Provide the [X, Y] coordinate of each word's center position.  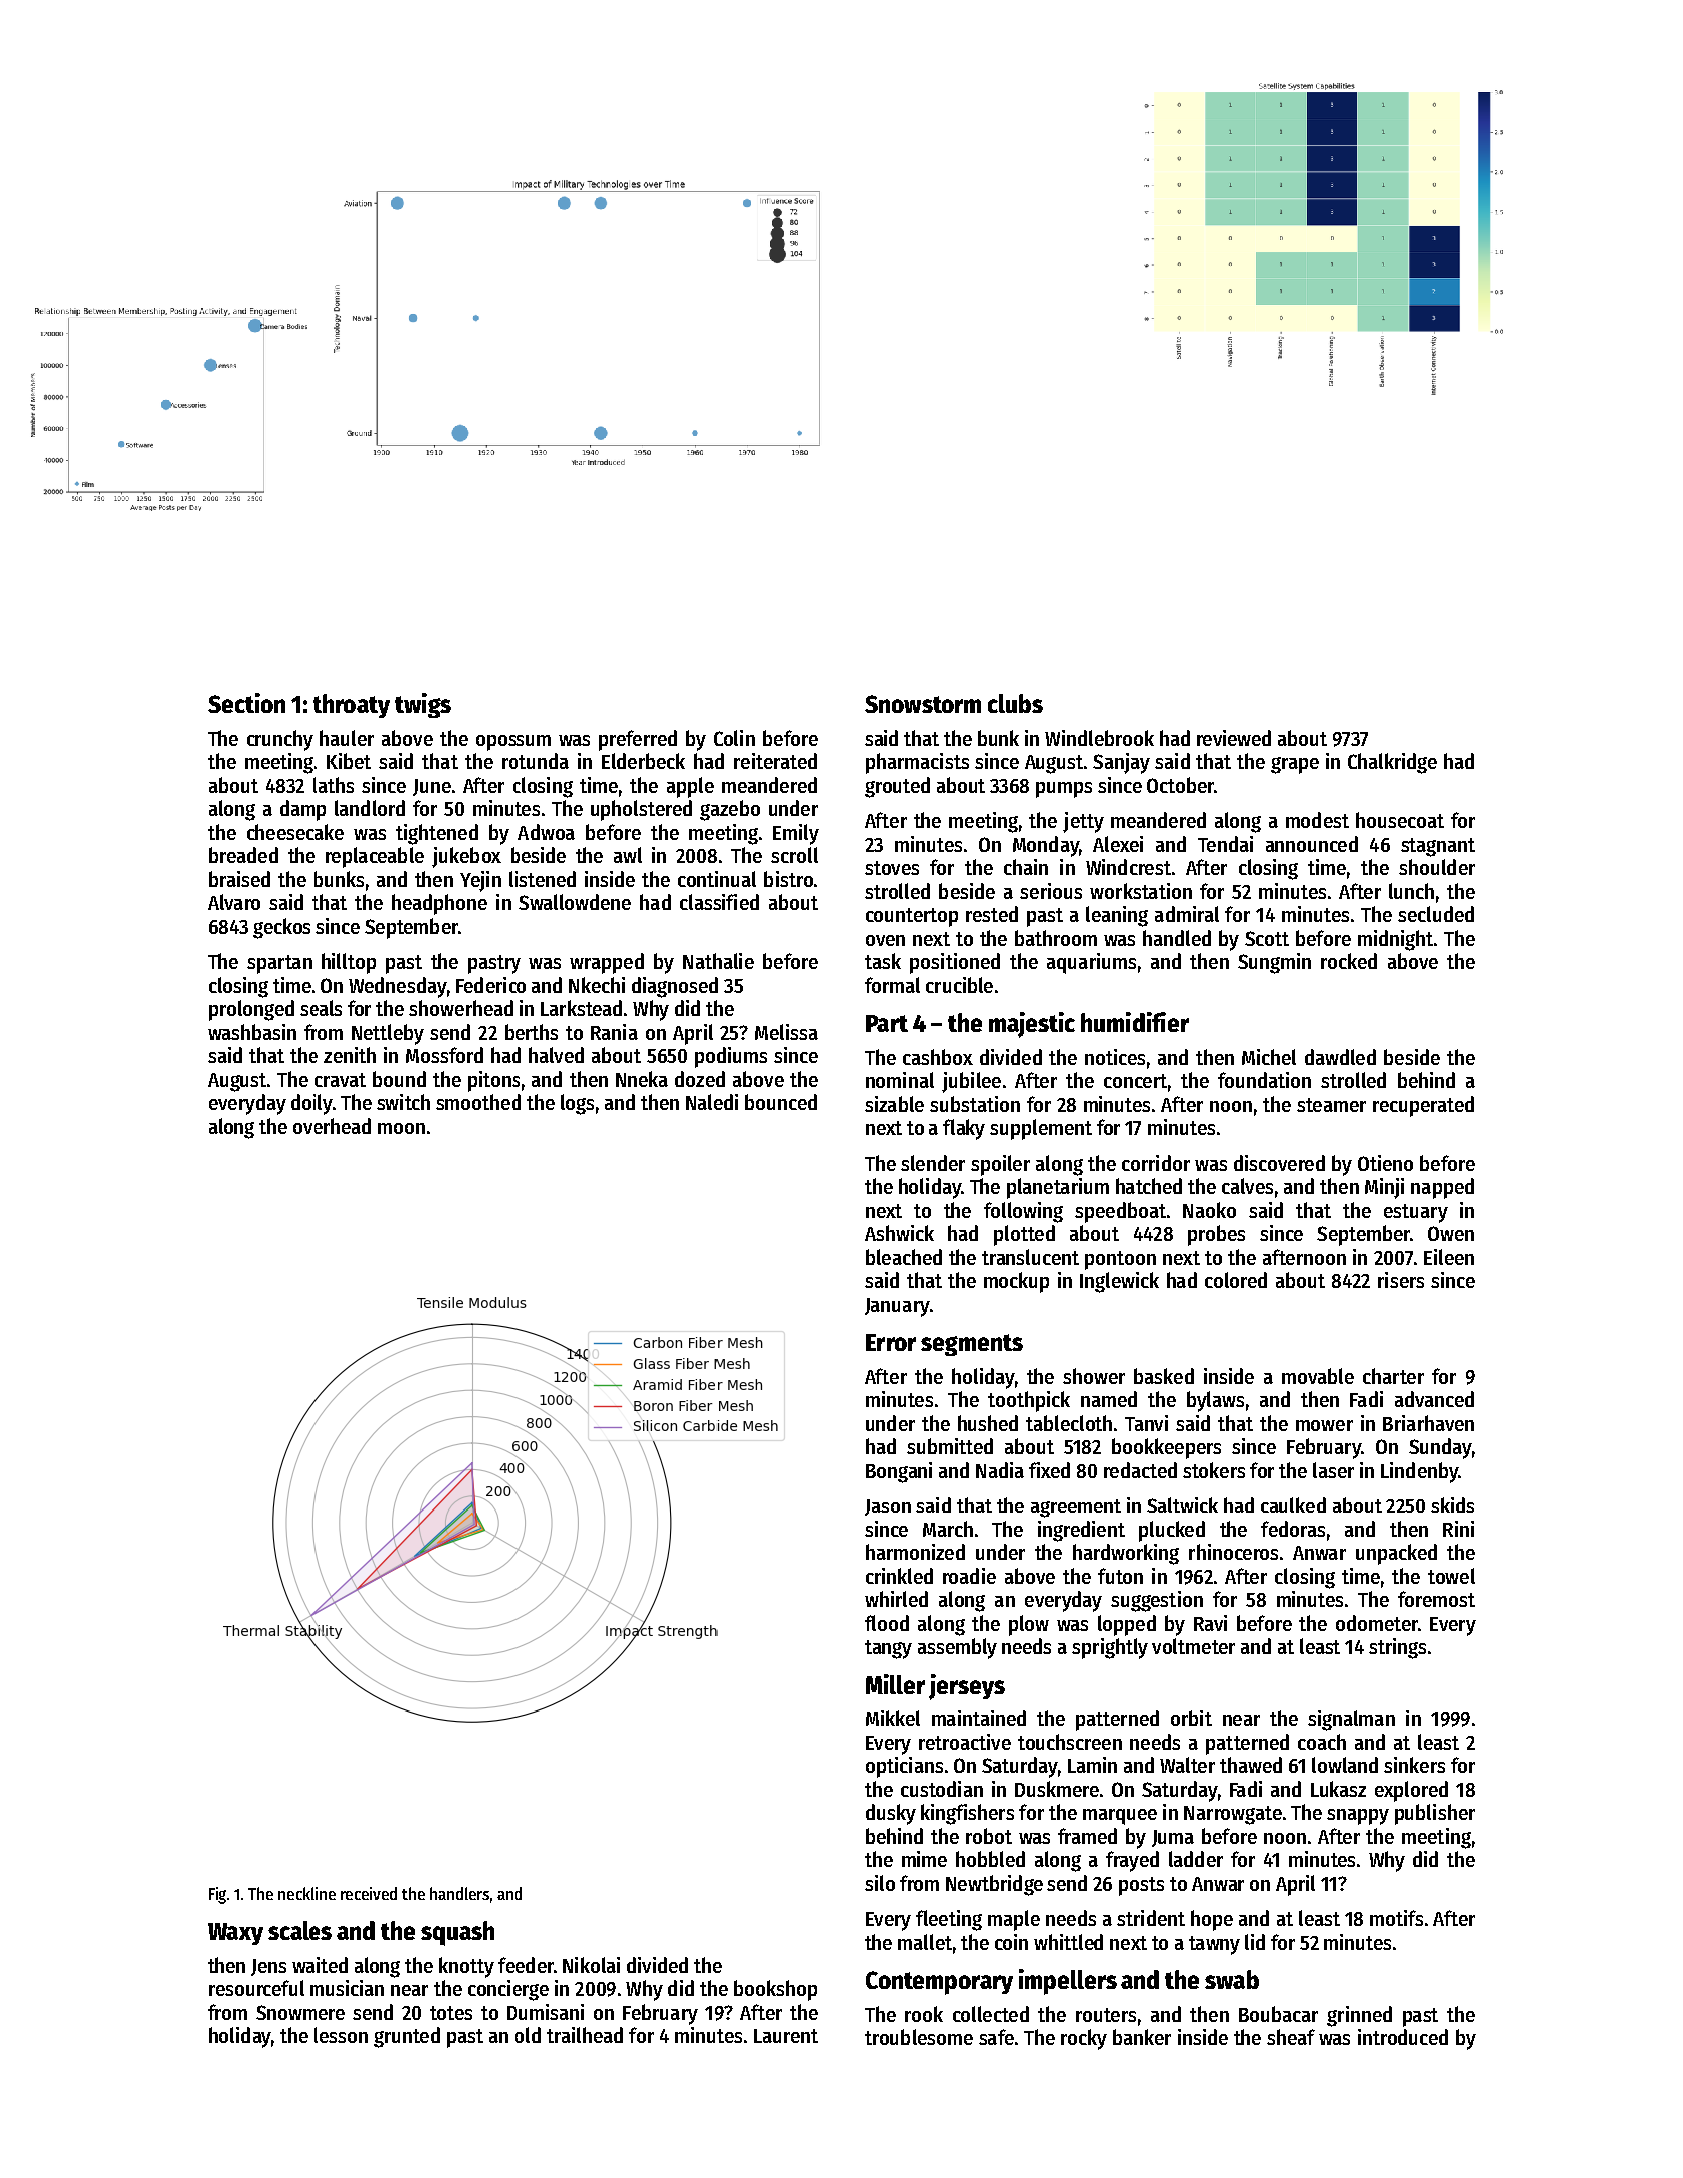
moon [401, 1128]
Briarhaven [1428, 1423]
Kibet [349, 761]
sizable [894, 1104]
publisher [1435, 1814]
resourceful [256, 1988]
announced [1312, 844]
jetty [1083, 822]
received [369, 1893]
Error [891, 1342]
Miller [895, 1684]
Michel [1269, 1057]
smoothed [478, 1102]
